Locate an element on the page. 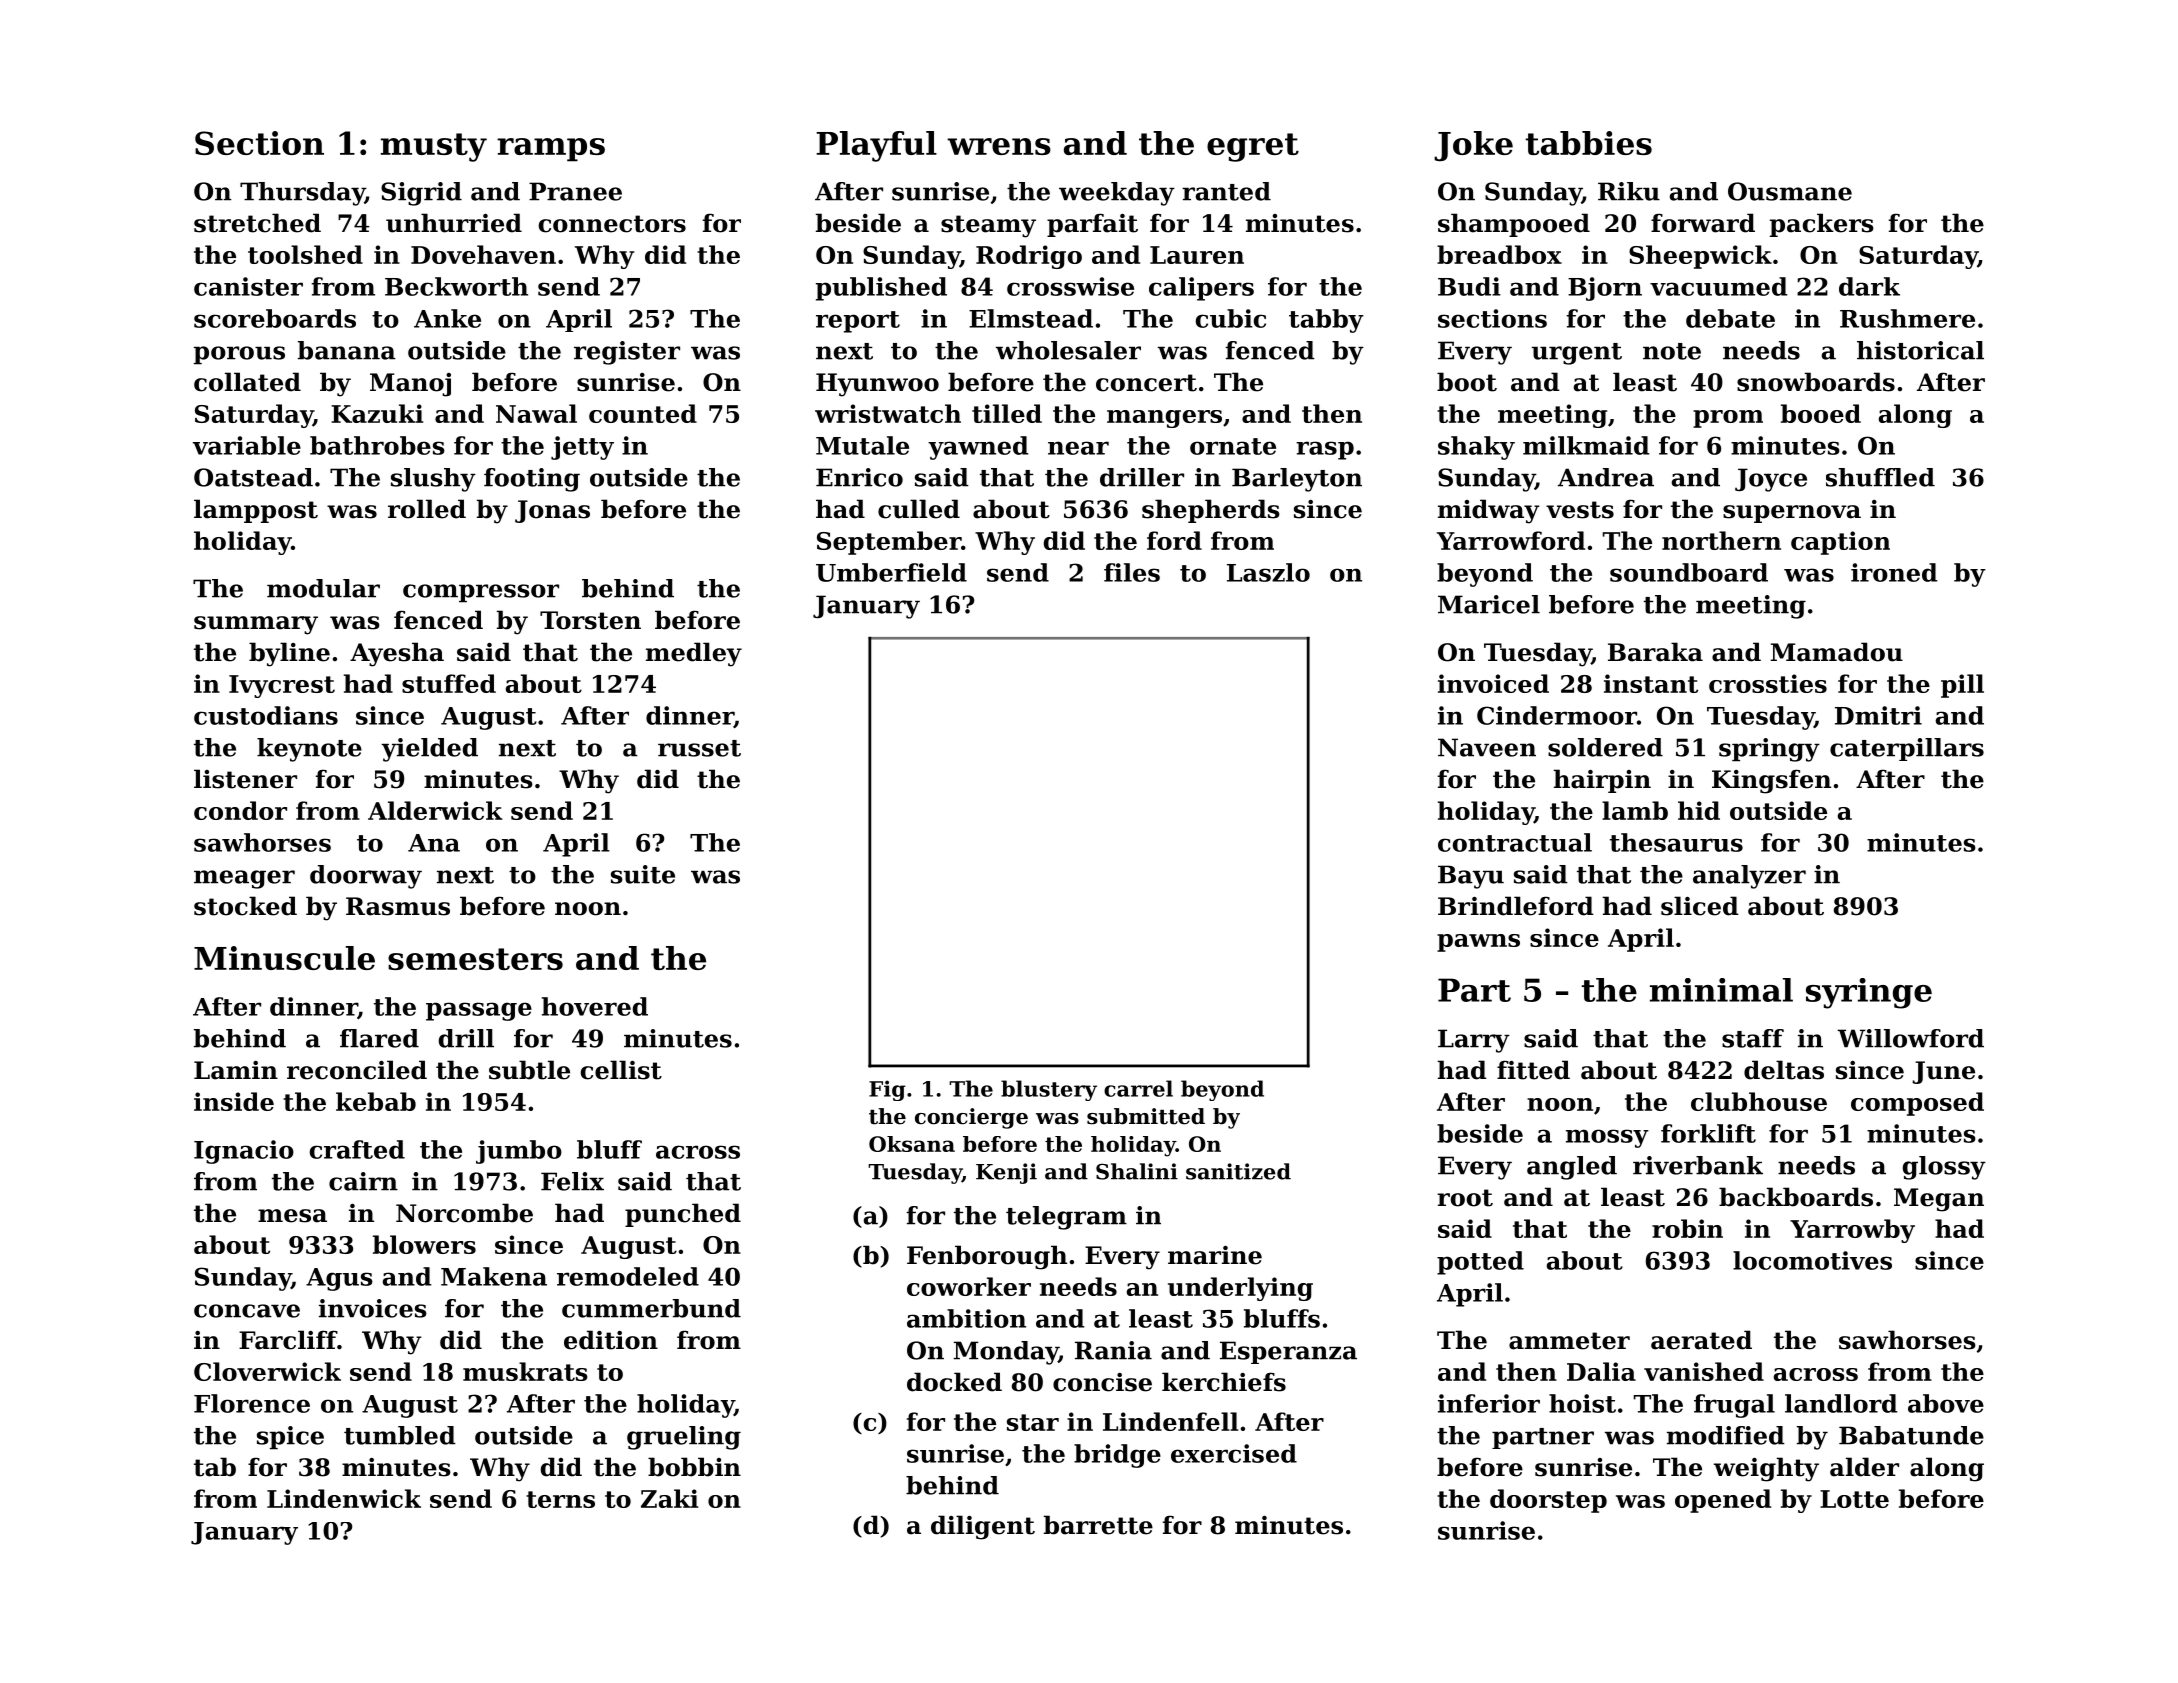  edition is located at coordinates (611, 1340).
